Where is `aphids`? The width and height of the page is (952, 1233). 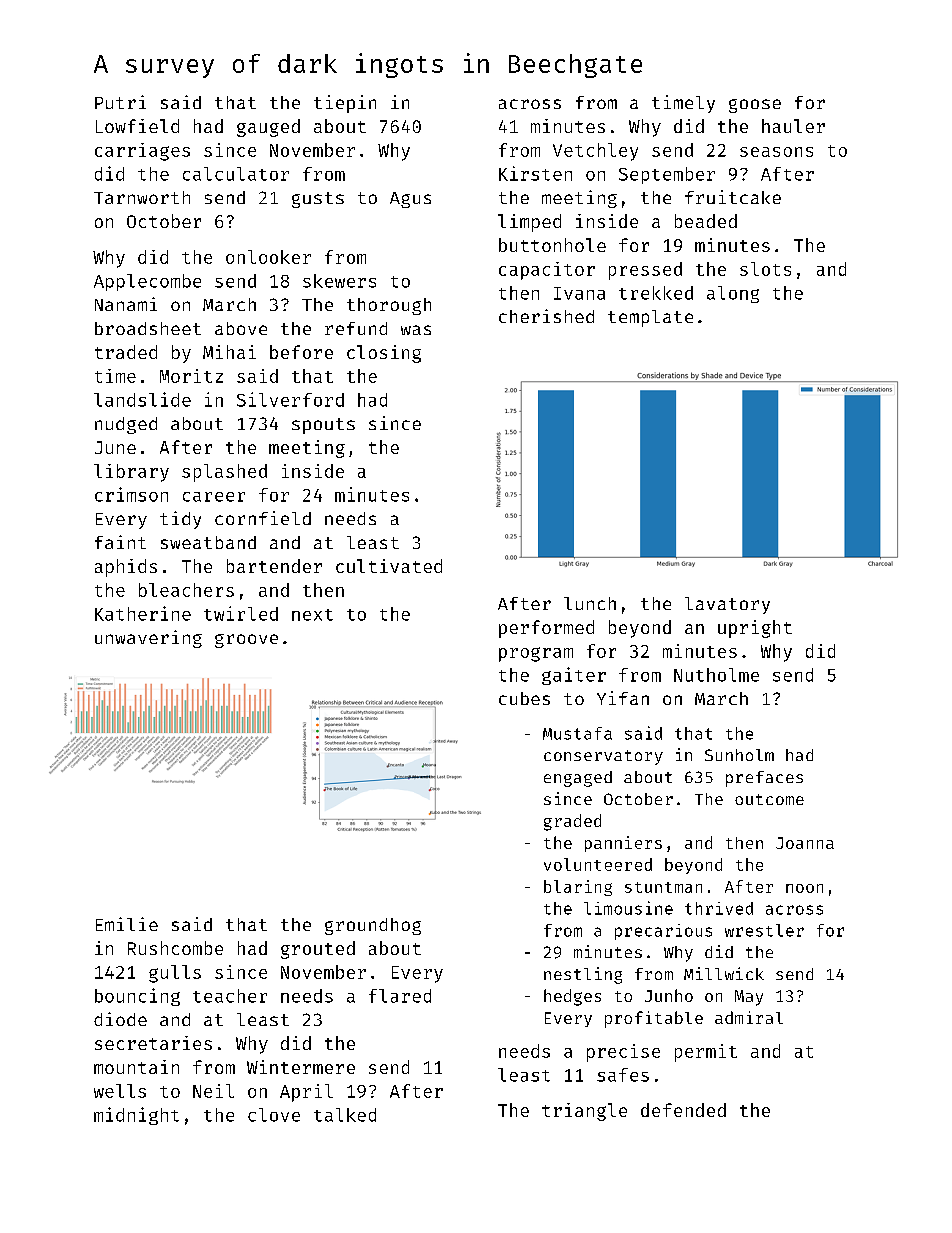
aphids is located at coordinates (126, 568).
